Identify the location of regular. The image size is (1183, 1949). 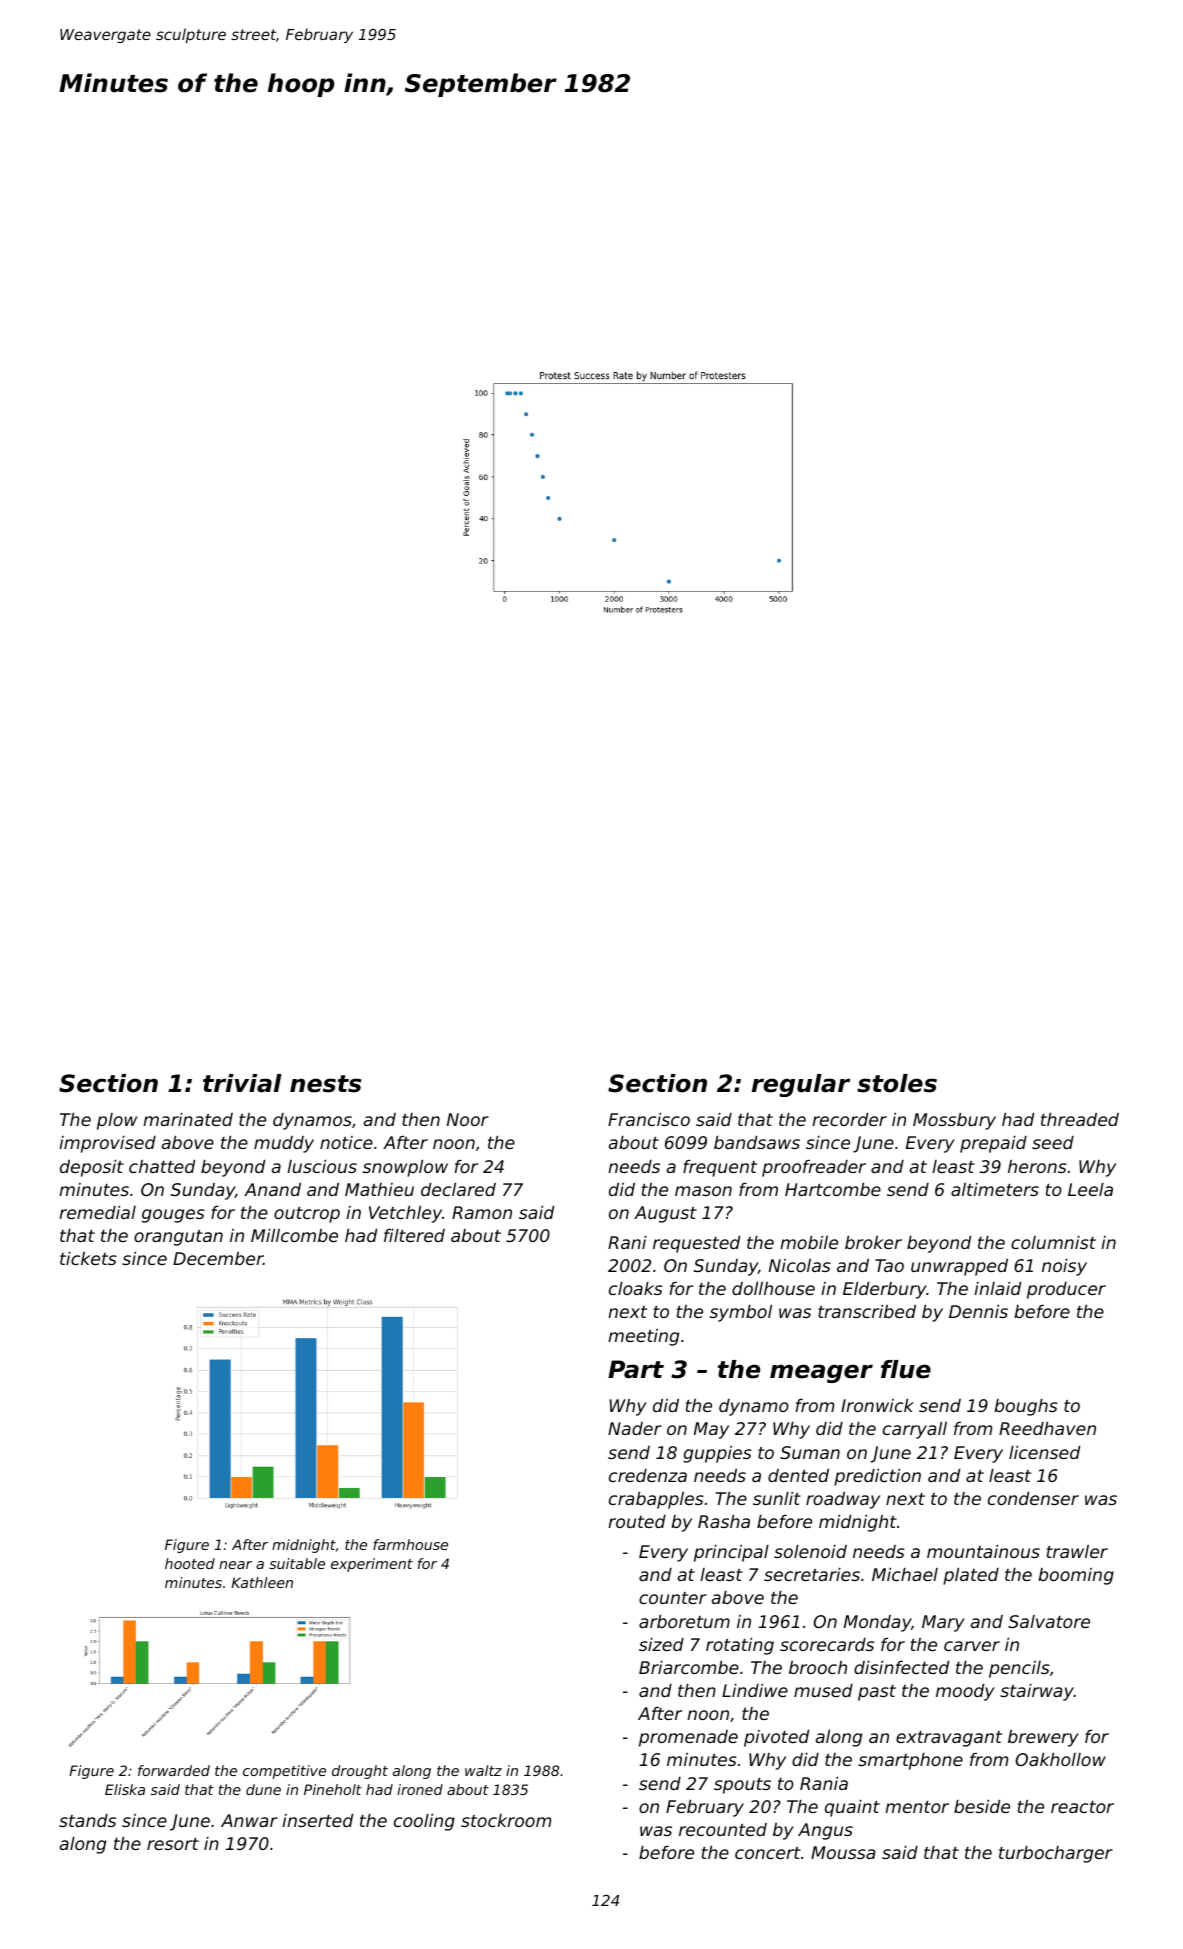
(801, 1085).
